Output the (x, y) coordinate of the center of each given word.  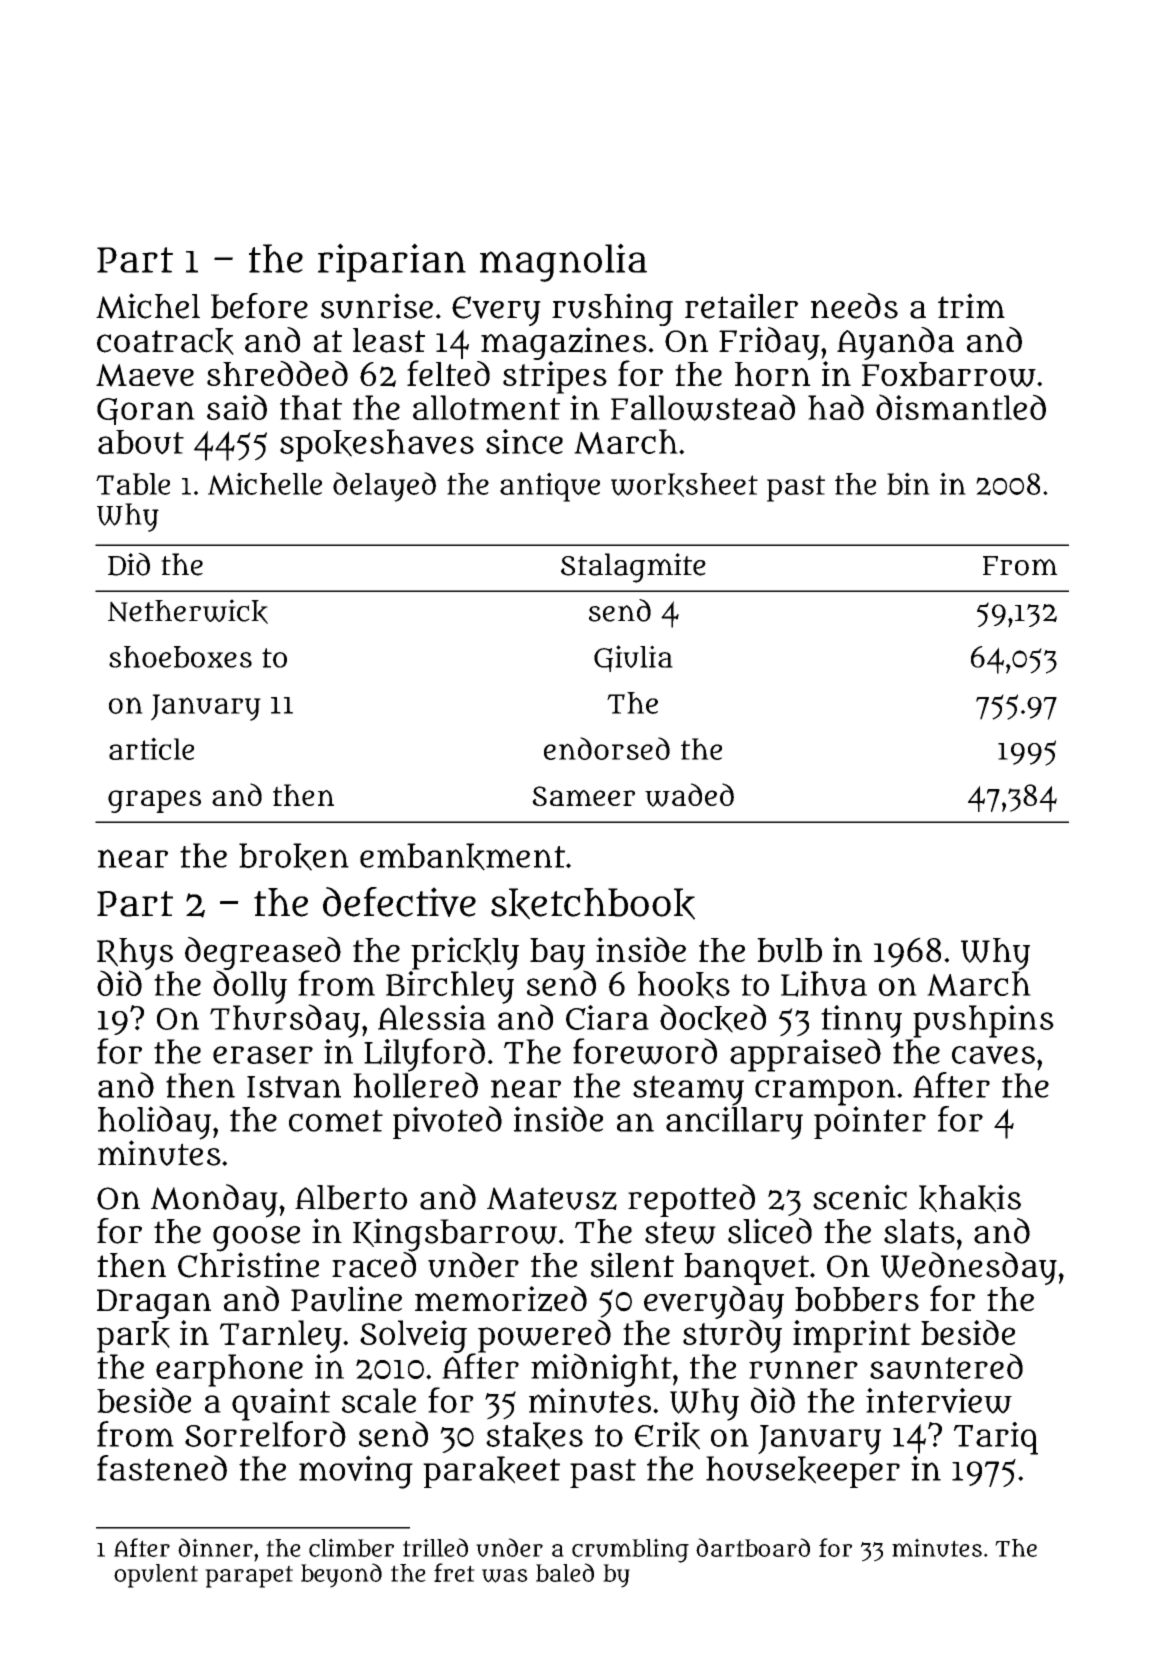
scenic (860, 1197)
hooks (684, 985)
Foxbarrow (949, 374)
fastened (162, 1468)
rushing (612, 309)
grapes (154, 801)
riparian (392, 262)
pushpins (983, 1021)
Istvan (294, 1087)
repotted (691, 1200)
